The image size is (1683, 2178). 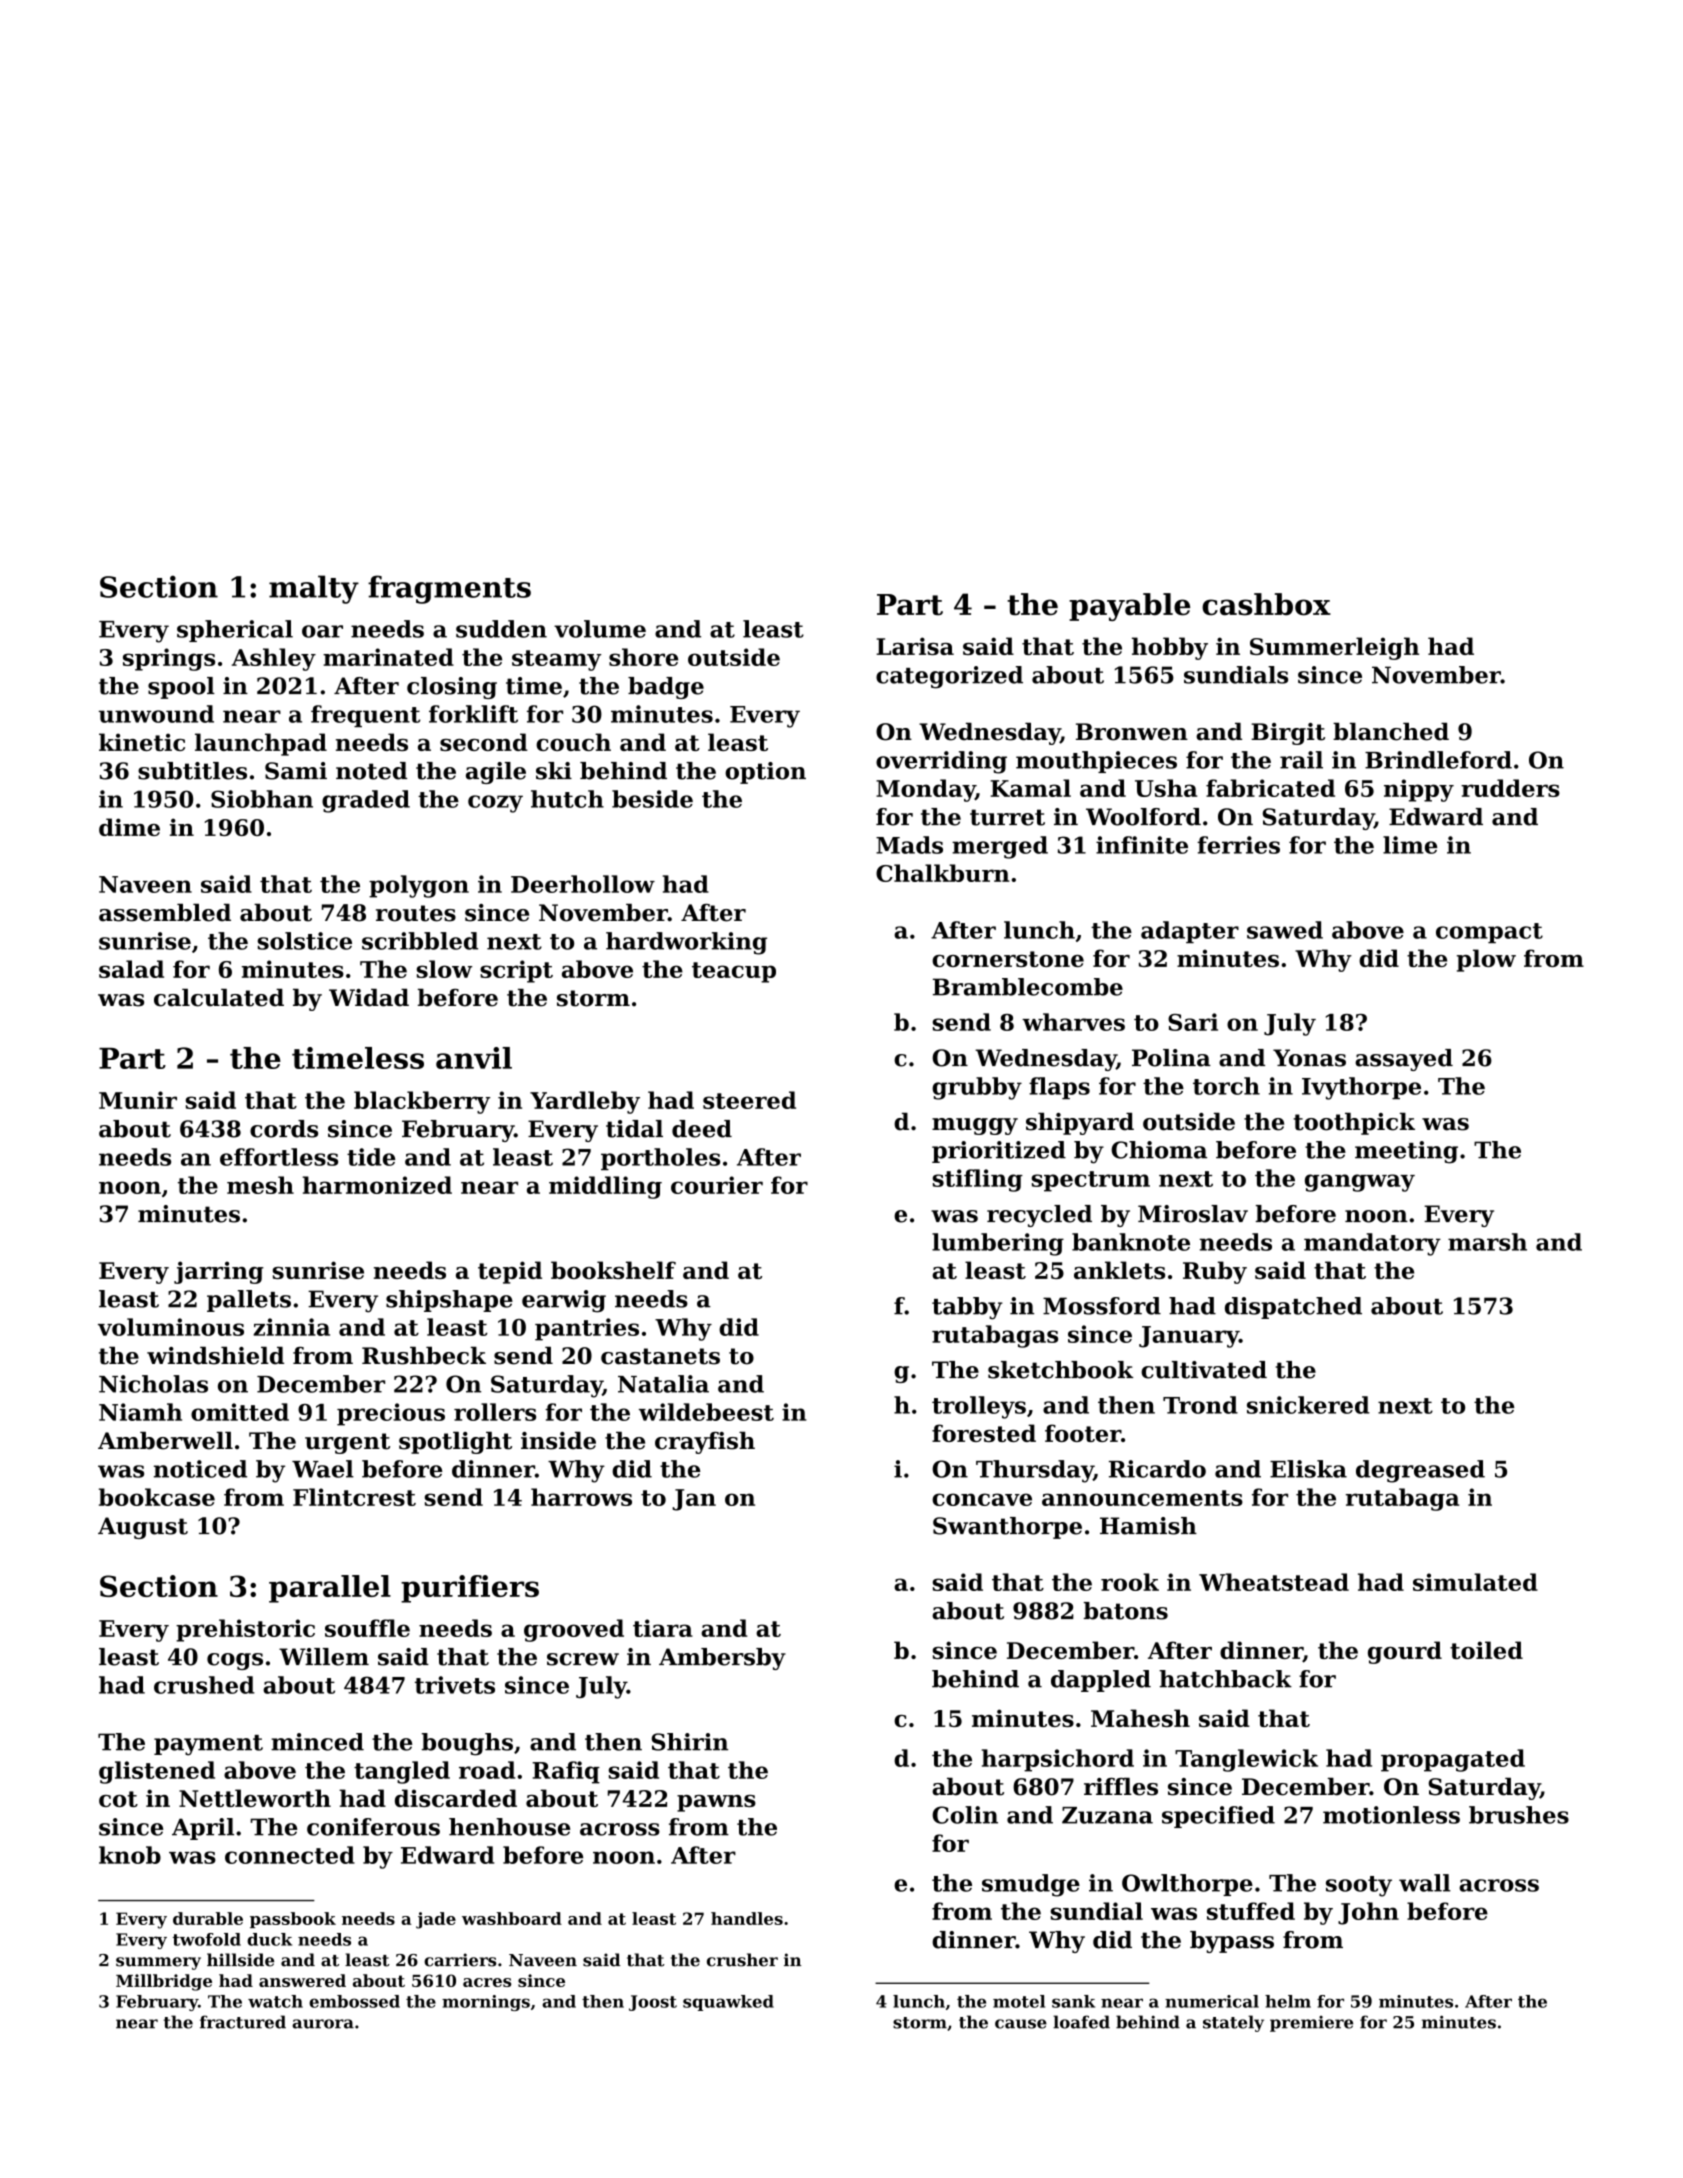 What do you see at coordinates (354, 1497) in the page?
I see `Flintcrest` at bounding box center [354, 1497].
